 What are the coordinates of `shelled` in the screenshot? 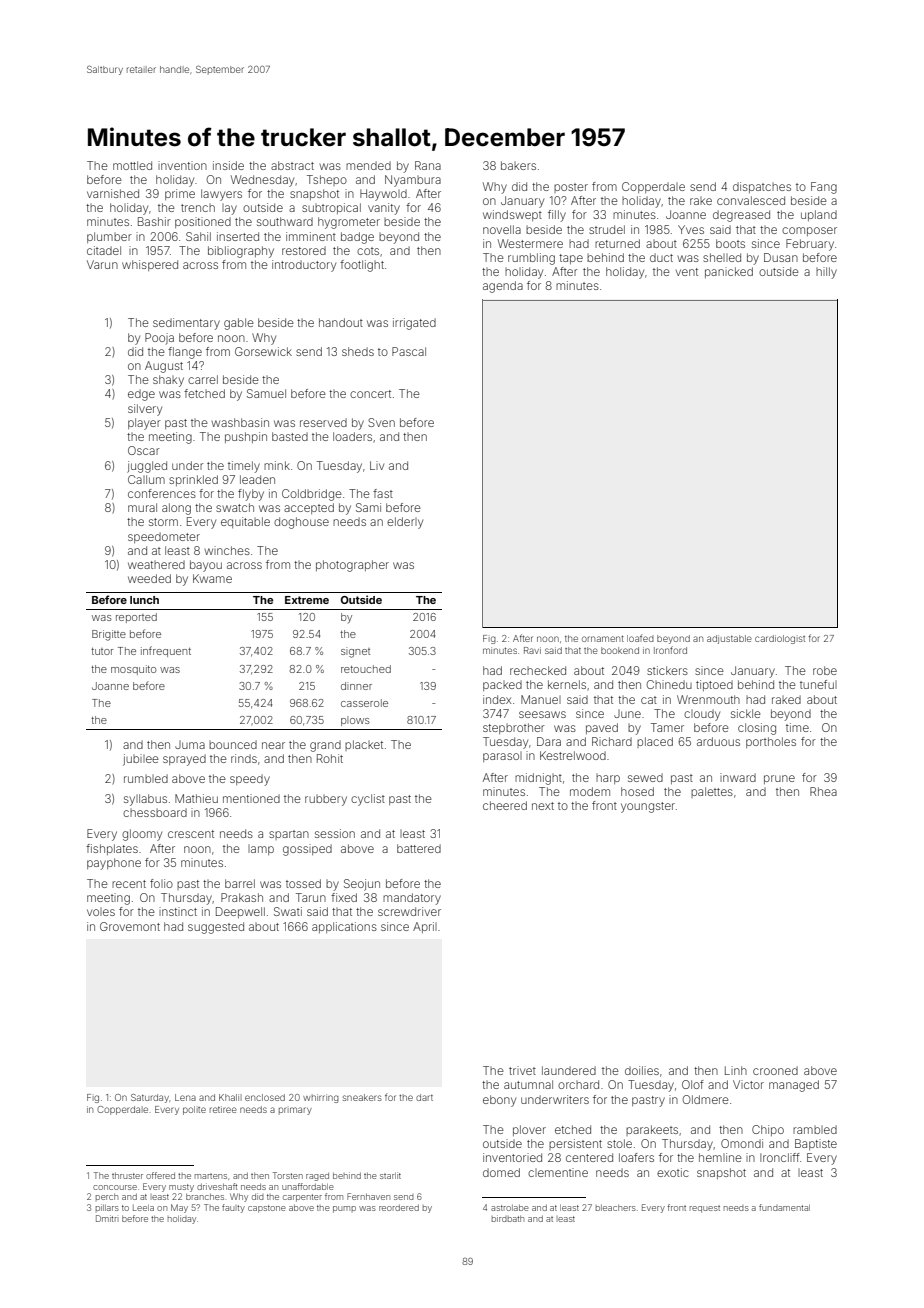 It's located at (722, 257).
